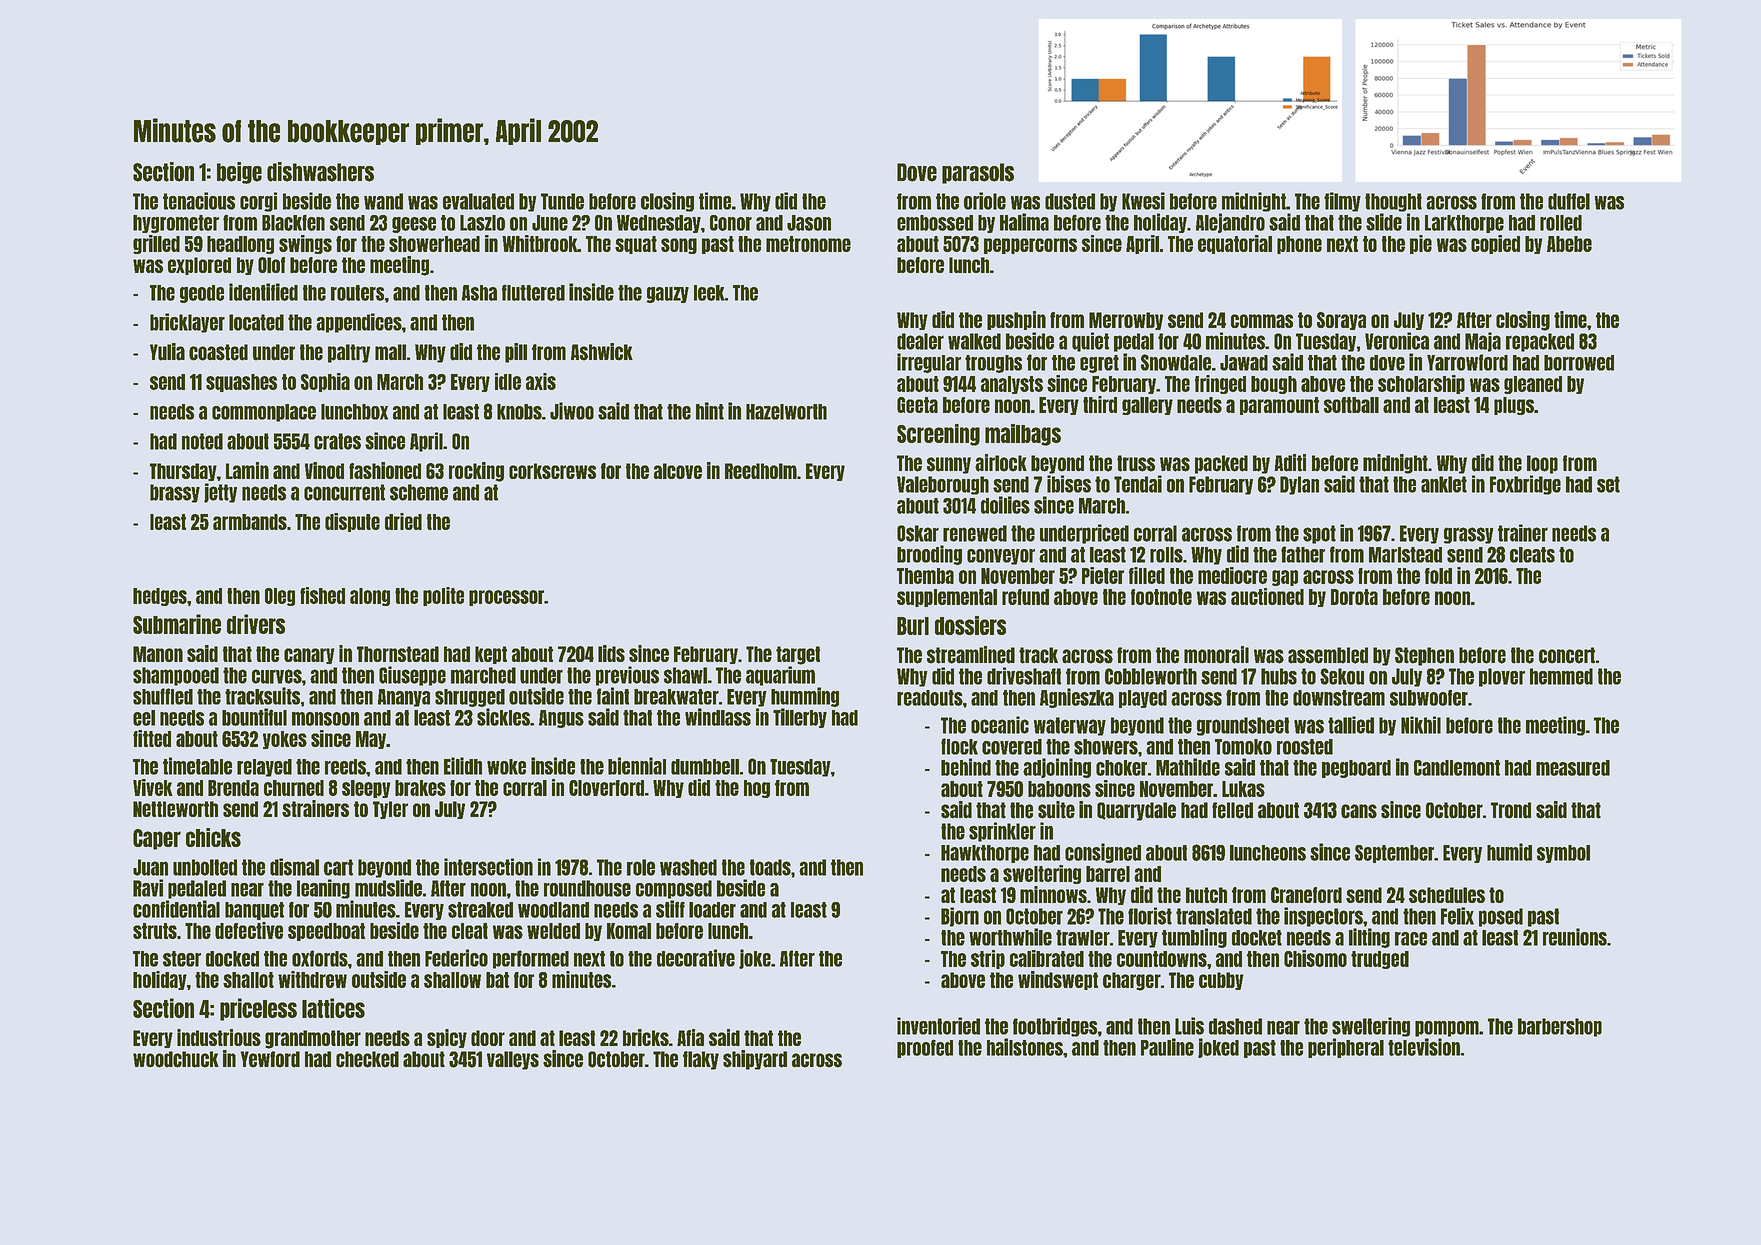  I want to click on Sophia, so click(325, 382).
